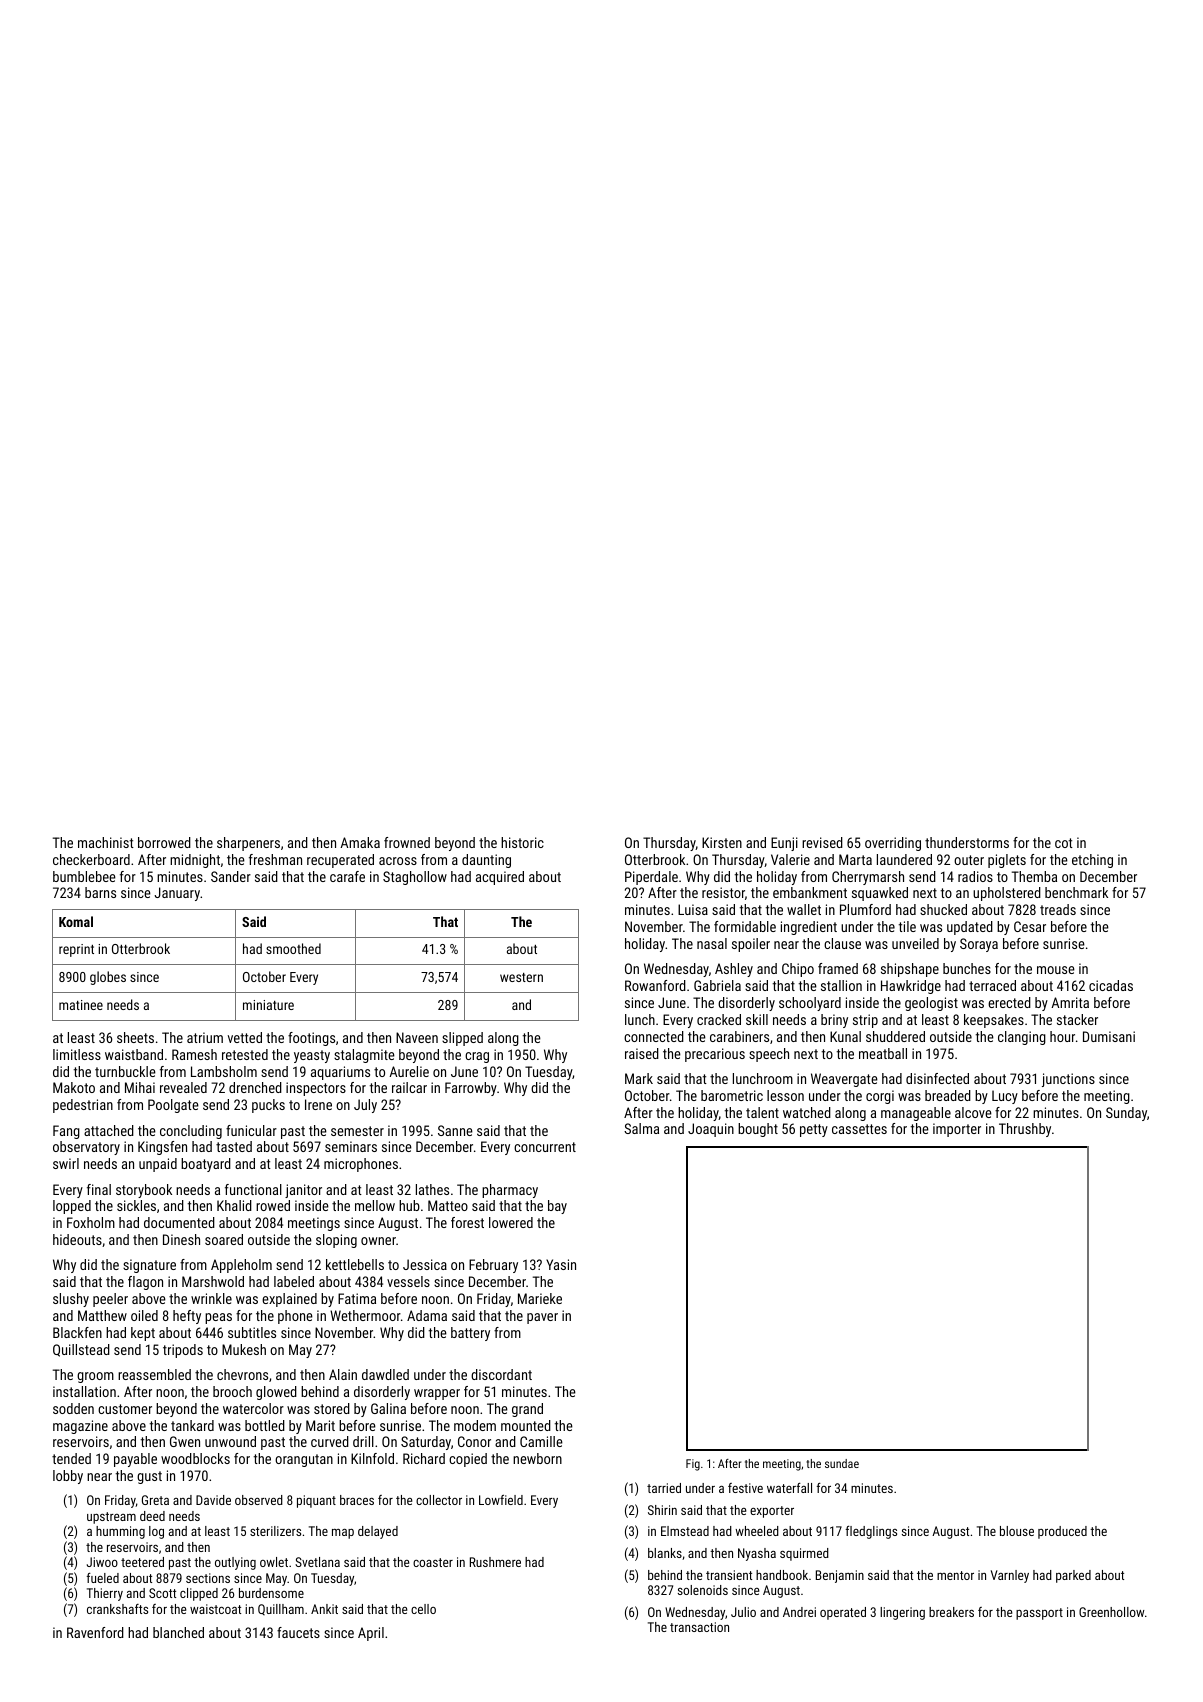 The width and height of the document is (1203, 1702). Describe the element at coordinates (561, 1264) in the document. I see `Yasin` at that location.
